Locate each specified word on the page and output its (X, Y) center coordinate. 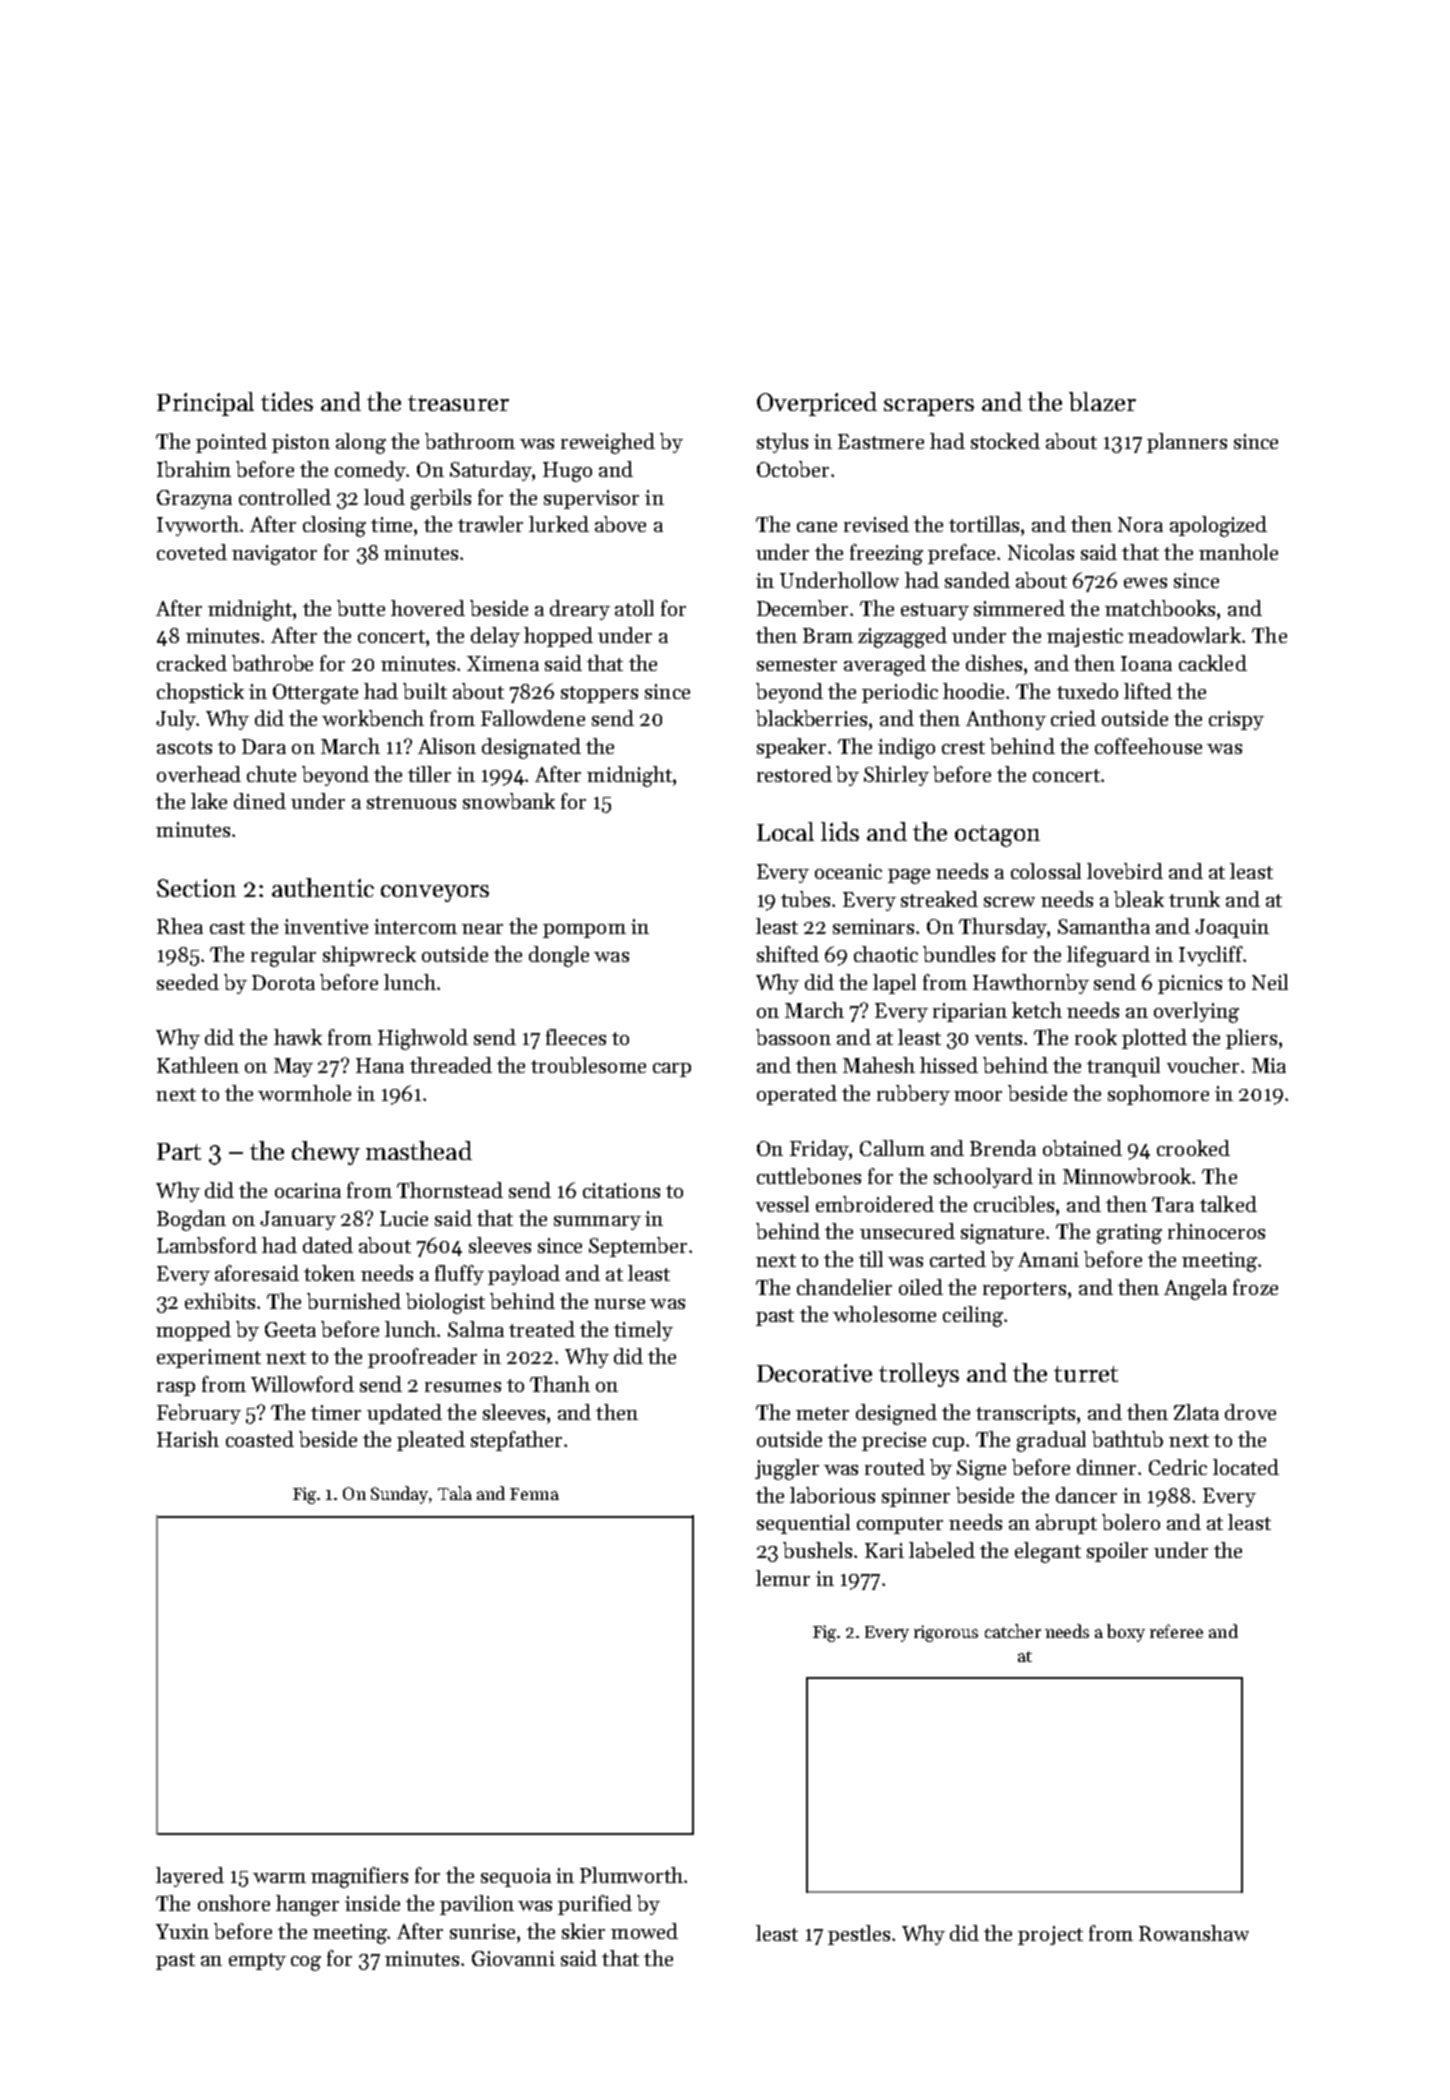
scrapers (929, 407)
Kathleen (198, 1065)
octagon (997, 836)
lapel (894, 984)
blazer (1102, 401)
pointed (231, 443)
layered (190, 1877)
